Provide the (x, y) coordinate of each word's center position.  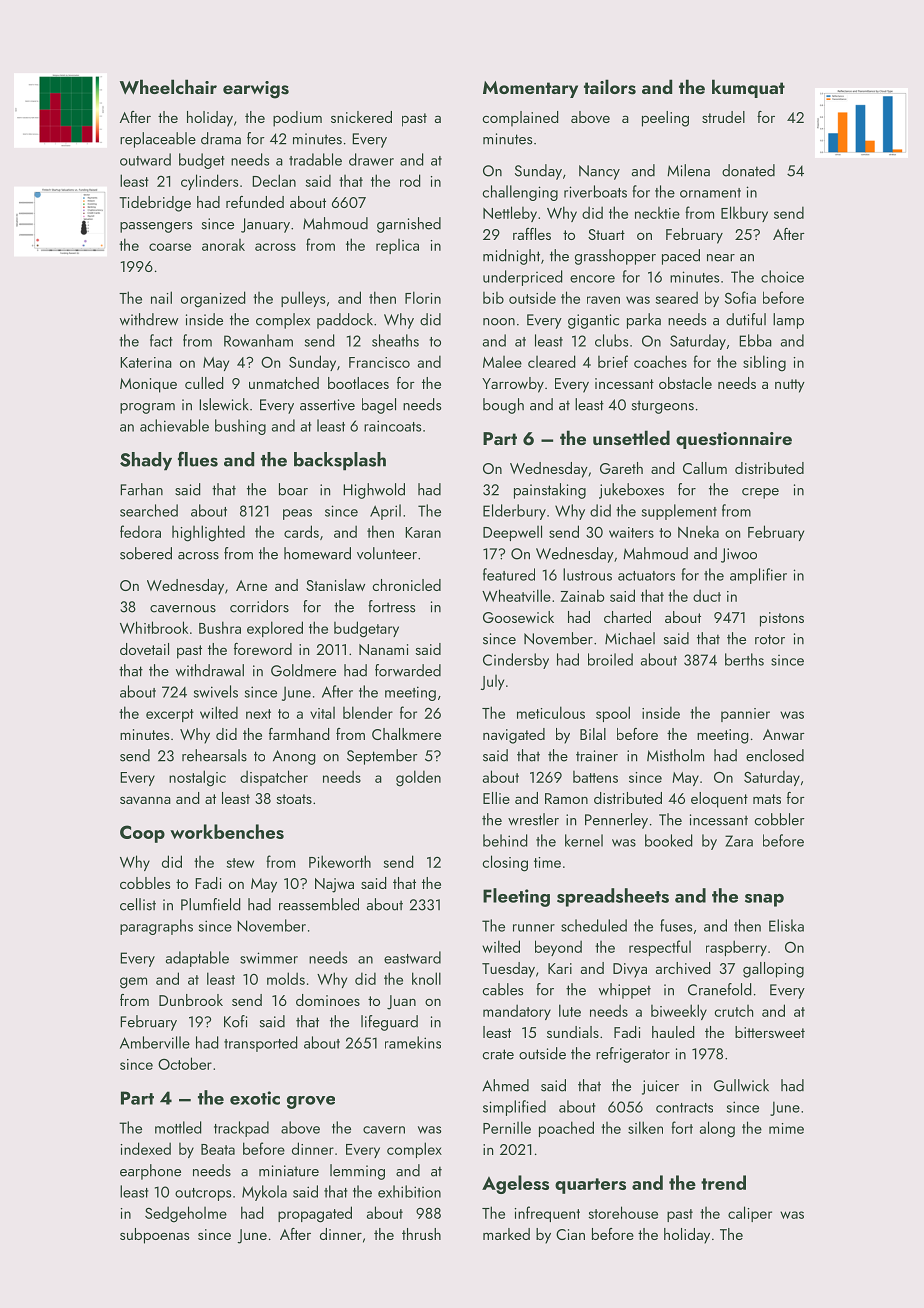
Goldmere (303, 670)
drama (221, 138)
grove (311, 1102)
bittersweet (770, 1032)
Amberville (155, 1042)
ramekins (413, 1042)
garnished (409, 225)
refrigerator (633, 1055)
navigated (514, 736)
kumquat (748, 88)
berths (744, 659)
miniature (289, 1171)
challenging (520, 193)
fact (161, 340)
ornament (710, 193)
